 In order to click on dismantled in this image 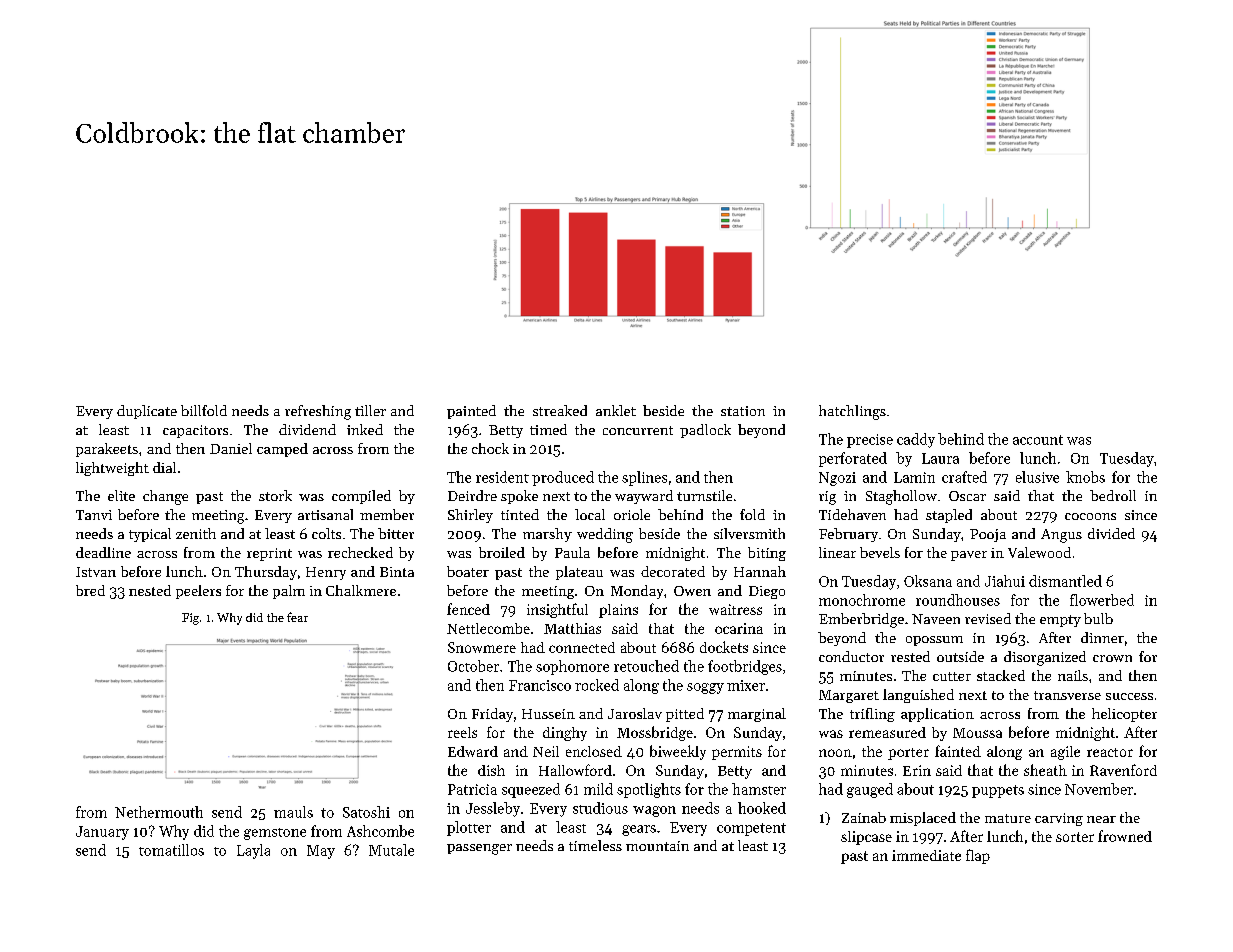, I will do `click(1065, 581)`.
